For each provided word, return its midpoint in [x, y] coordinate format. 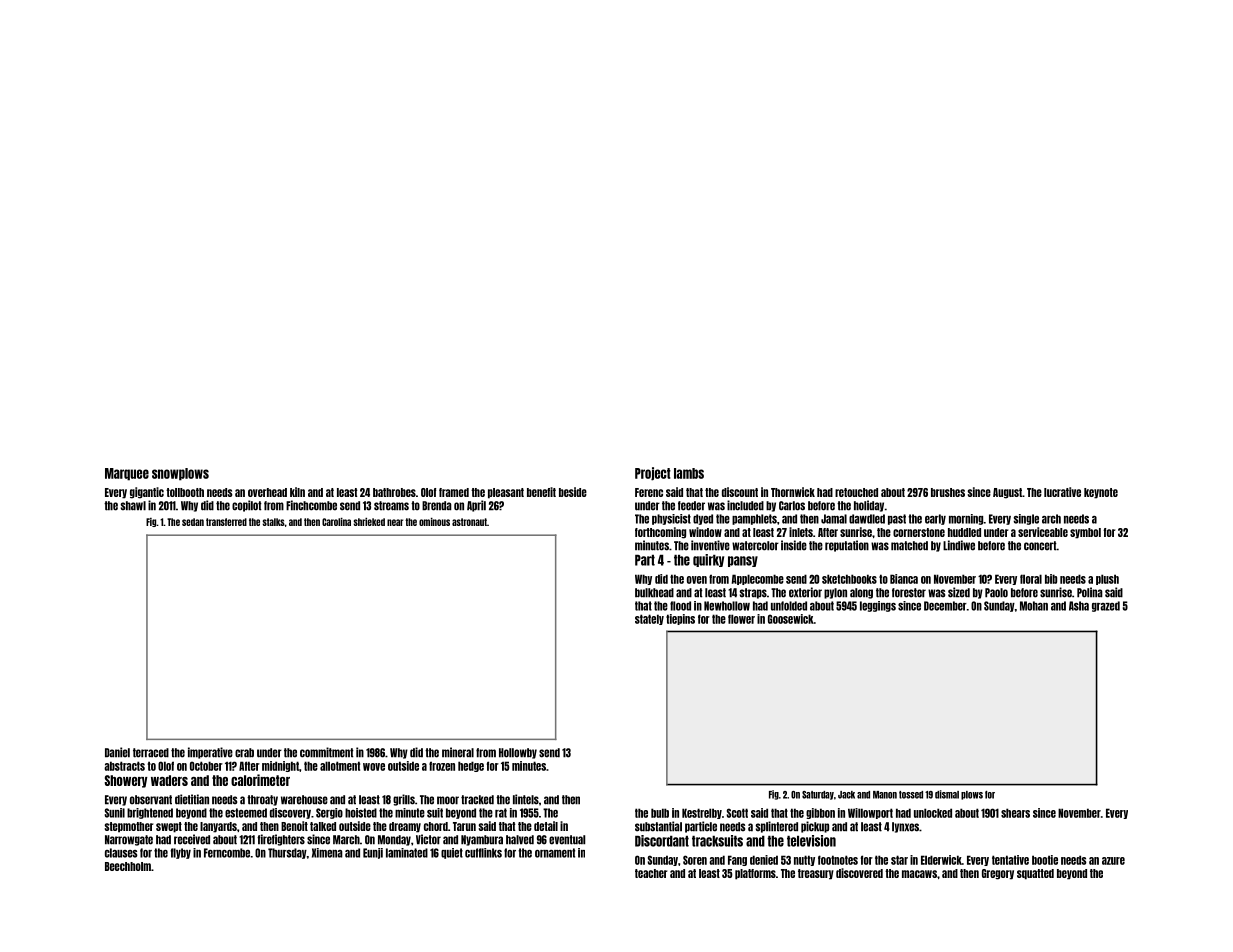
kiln [297, 492]
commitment [327, 752]
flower [741, 619]
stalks [273, 522]
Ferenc [649, 492]
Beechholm [128, 866]
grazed [1106, 606]
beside [573, 492]
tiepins [680, 619]
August [1007, 493]
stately [649, 619]
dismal [947, 794]
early [935, 519]
